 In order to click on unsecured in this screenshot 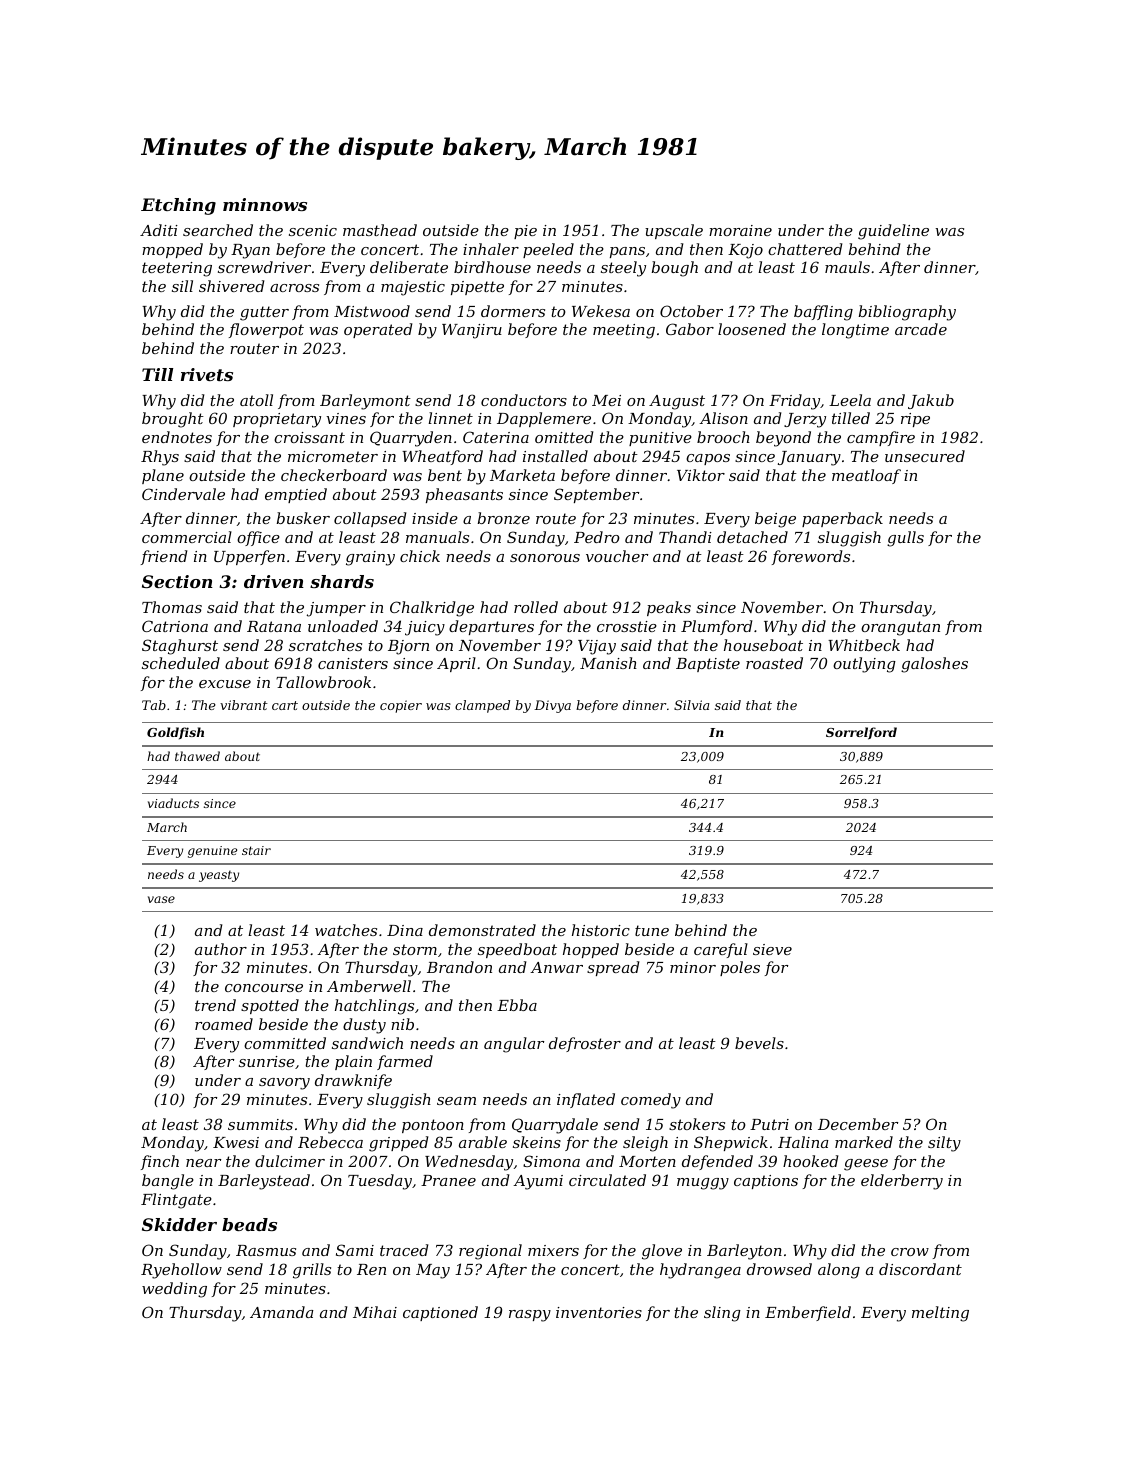, I will do `click(925, 456)`.
